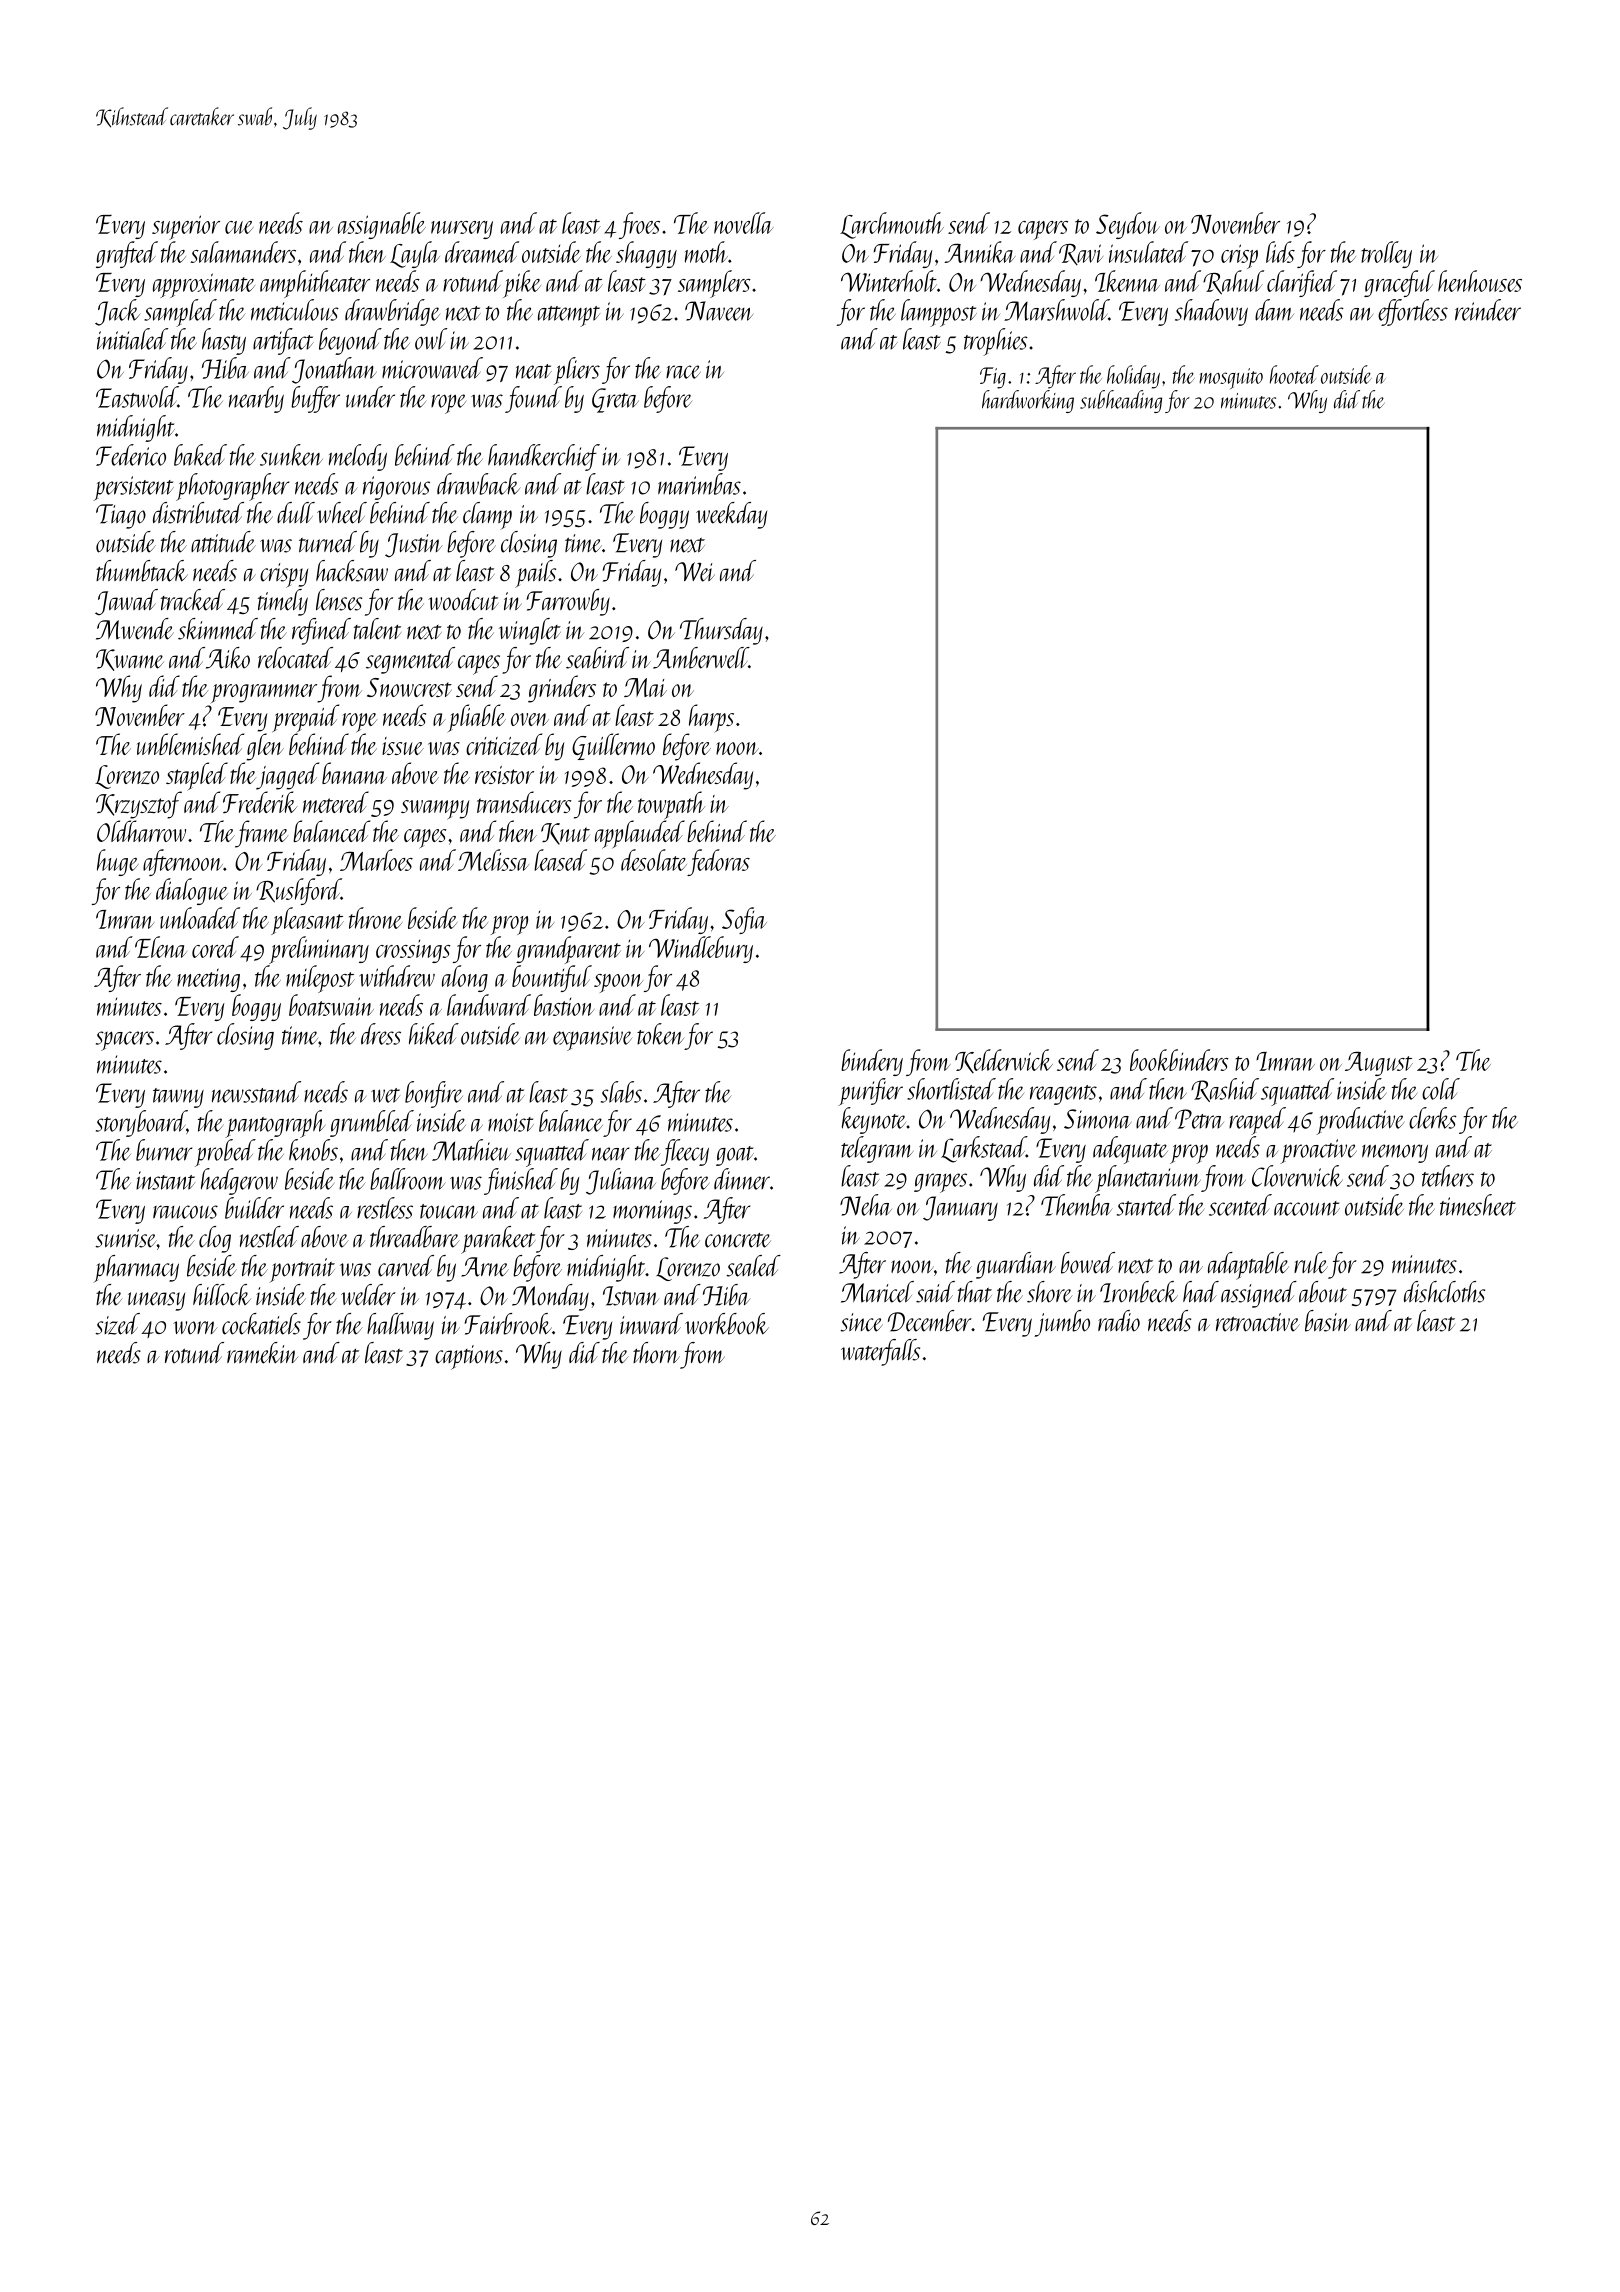 The width and height of the document is (1620, 2292). I want to click on effortless, so click(1413, 312).
